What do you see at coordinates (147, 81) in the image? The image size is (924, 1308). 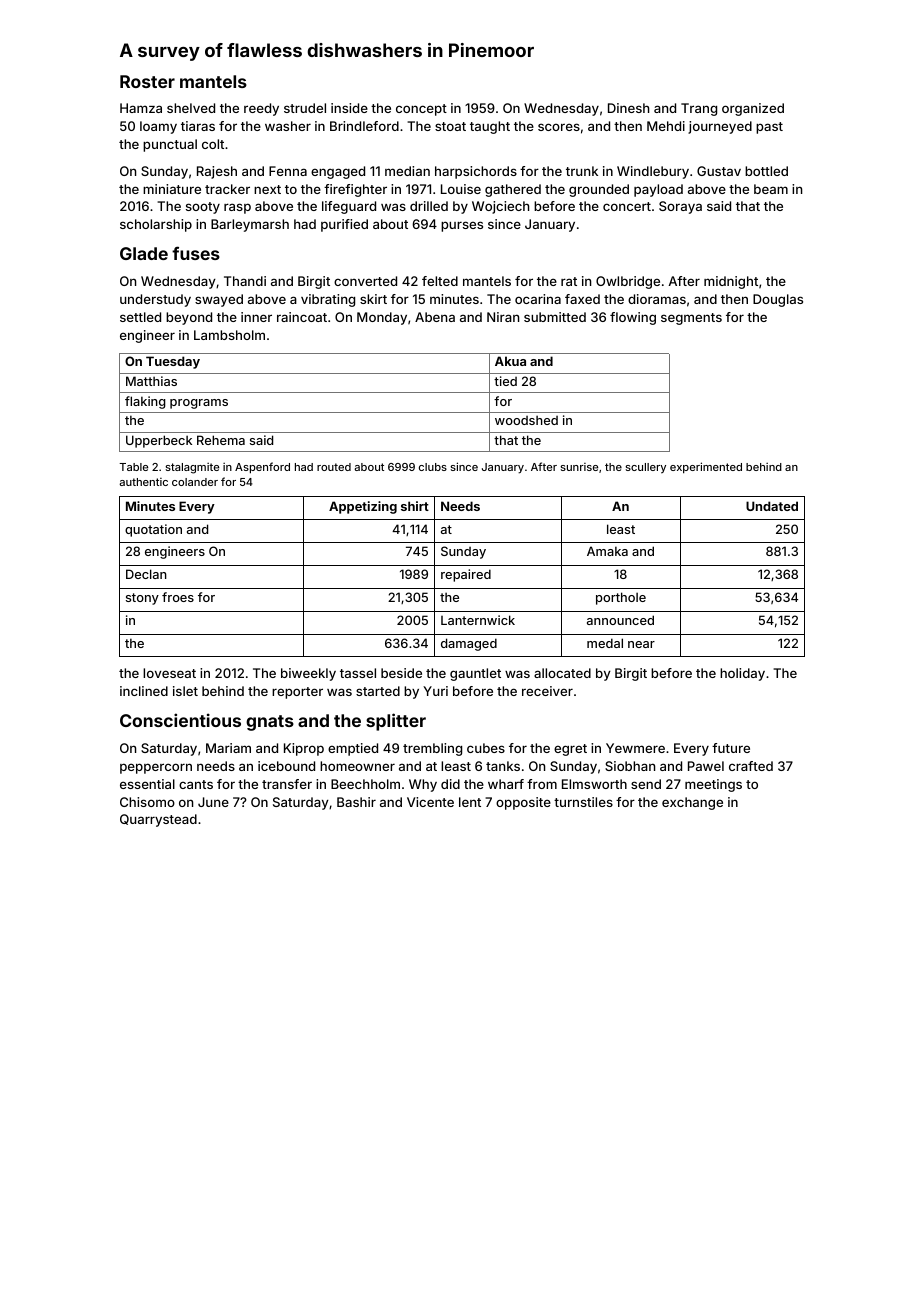 I see `Roster` at bounding box center [147, 81].
